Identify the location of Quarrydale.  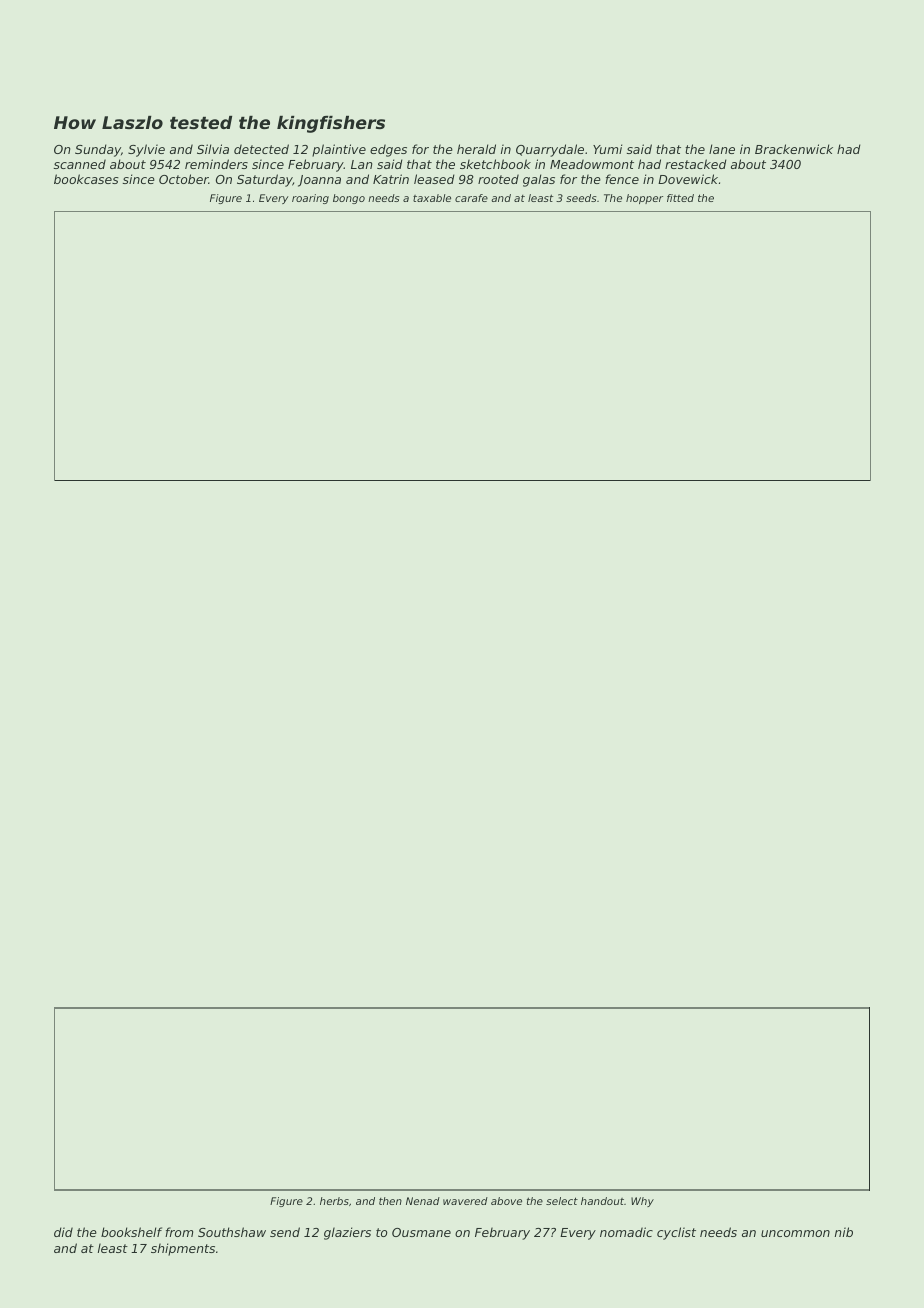
(550, 150).
